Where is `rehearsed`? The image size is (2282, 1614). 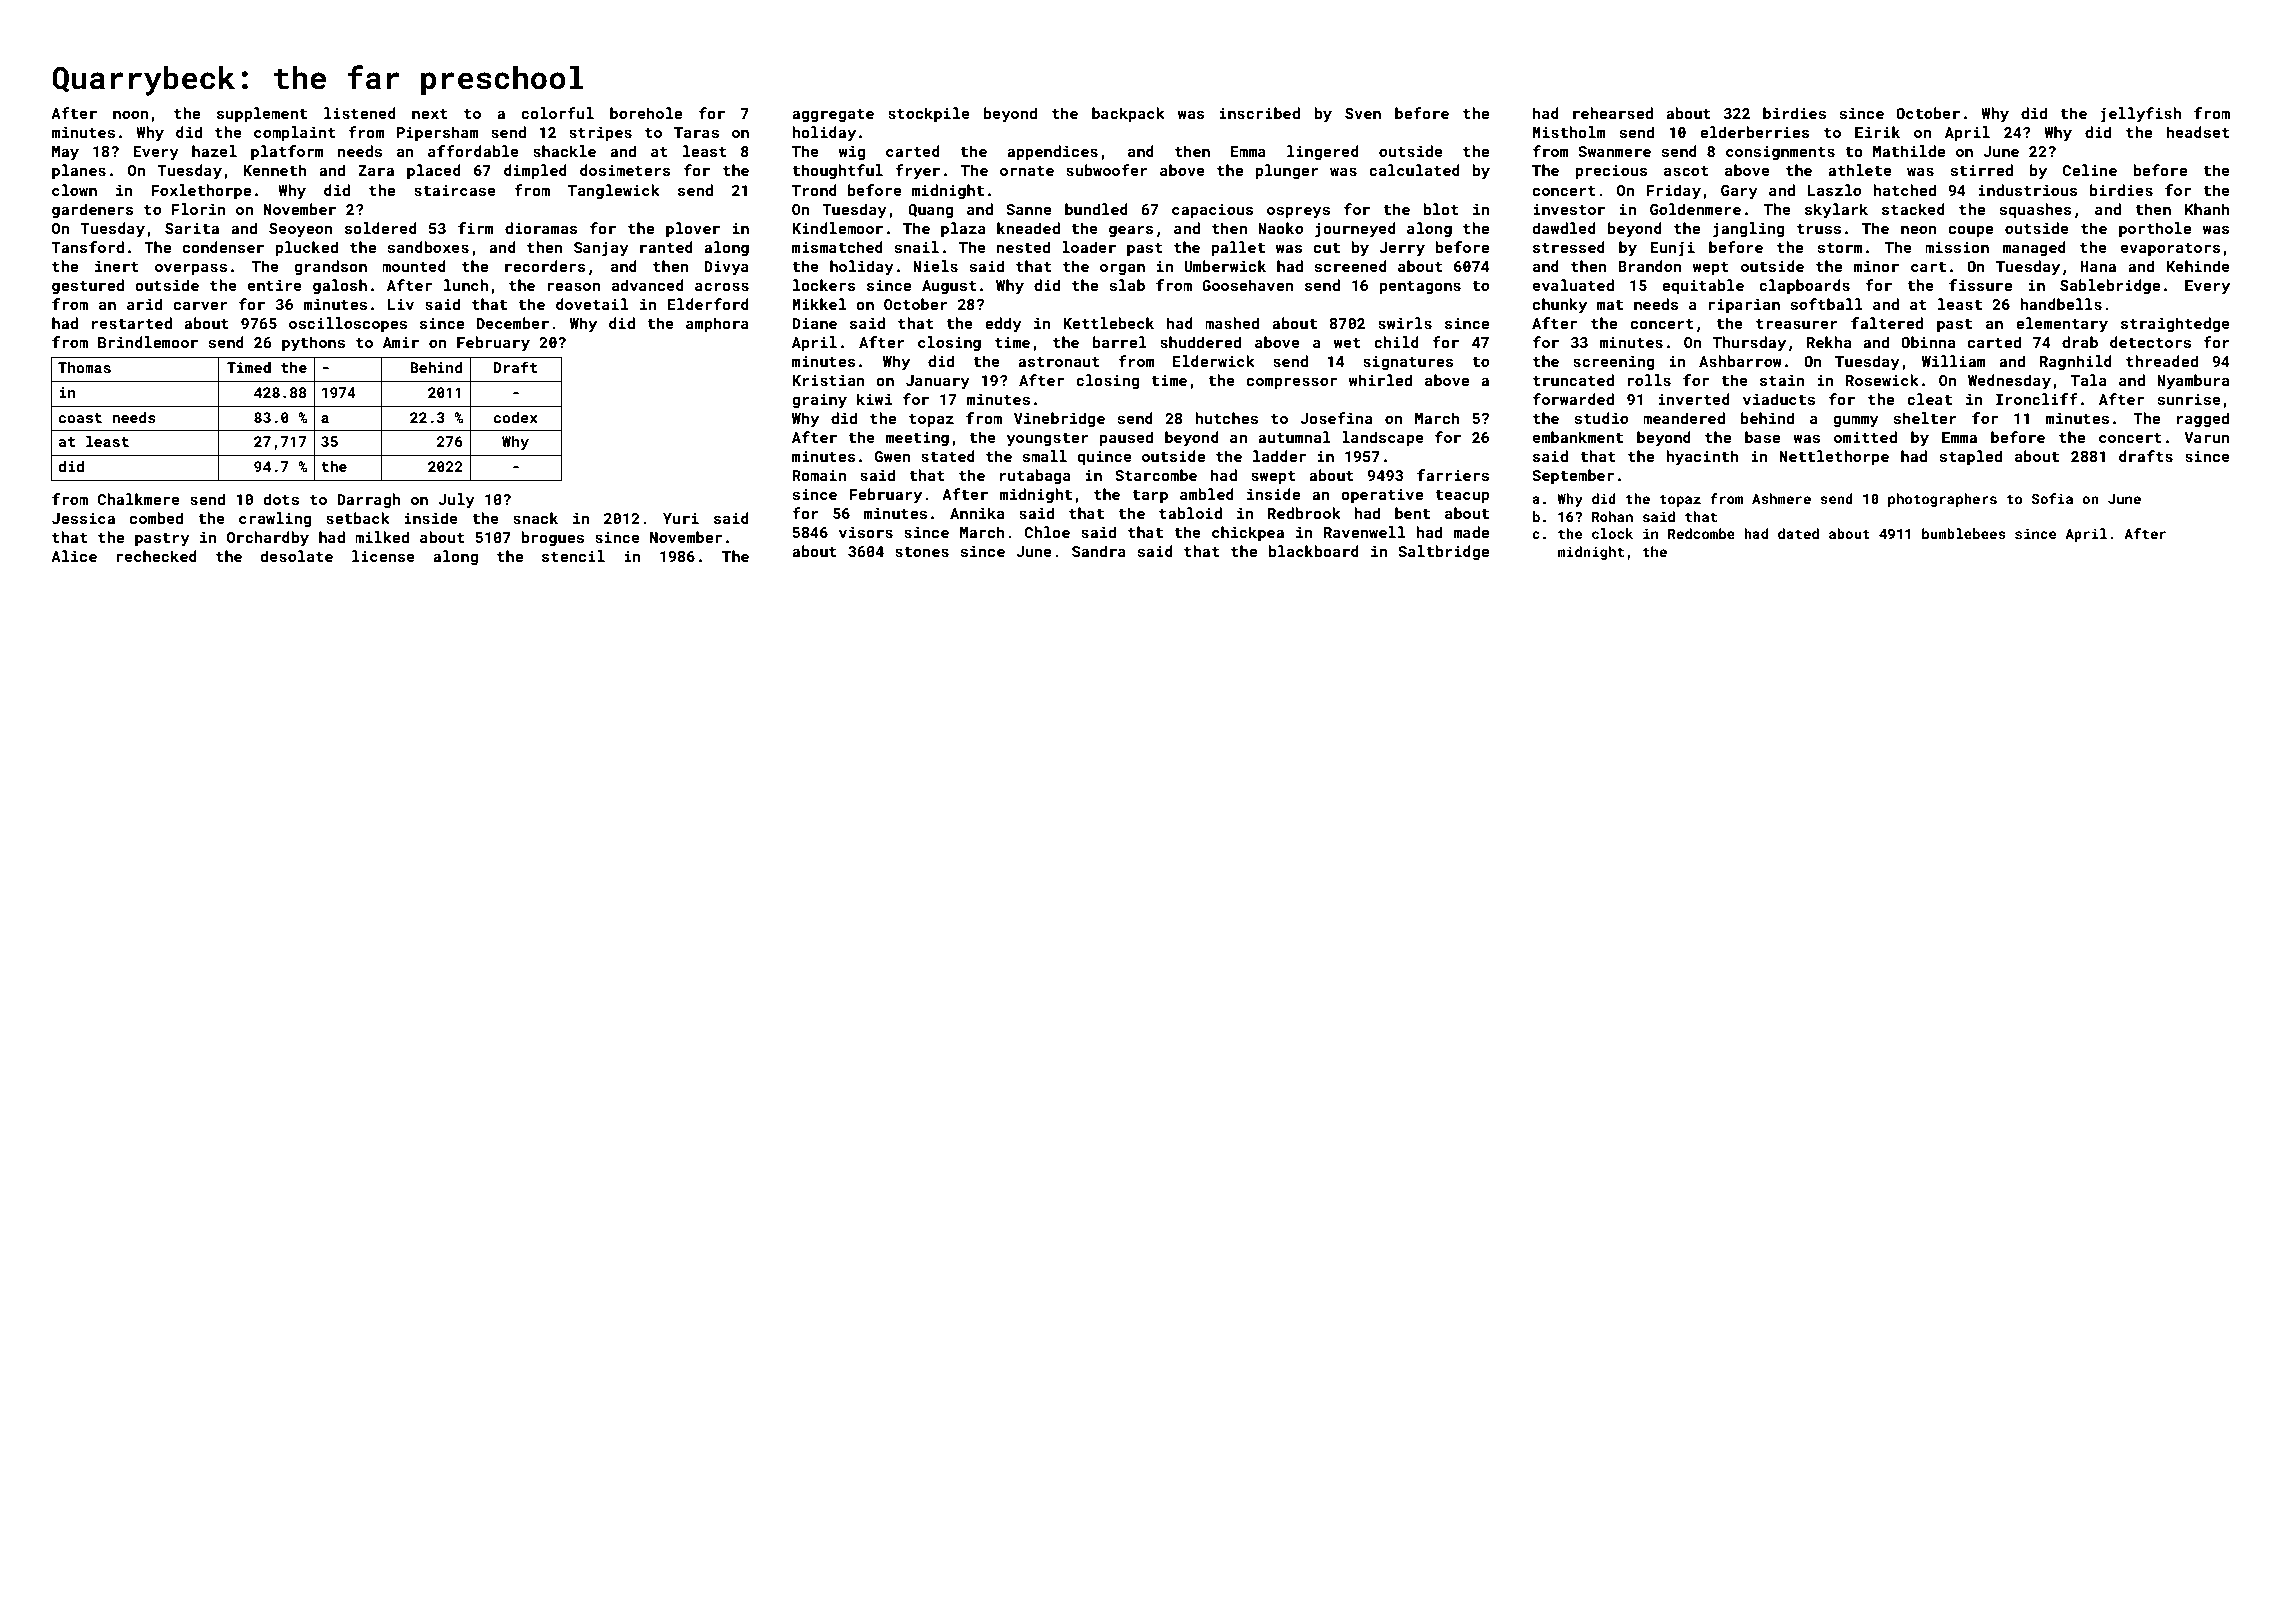
rehearsed is located at coordinates (1613, 113).
